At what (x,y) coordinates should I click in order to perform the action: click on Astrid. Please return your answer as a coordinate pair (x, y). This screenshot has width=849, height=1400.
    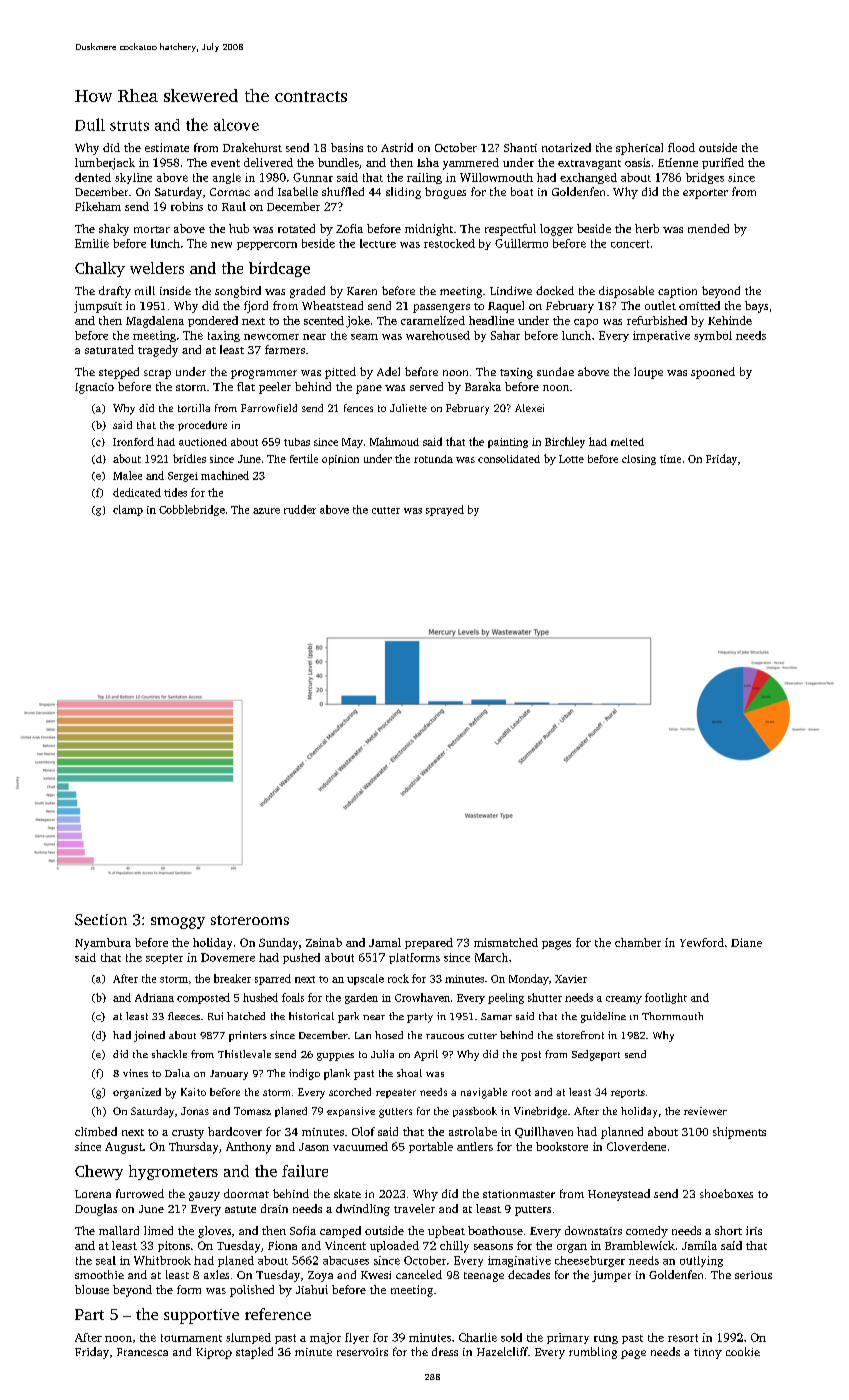
    Looking at the image, I should click on (397, 147).
